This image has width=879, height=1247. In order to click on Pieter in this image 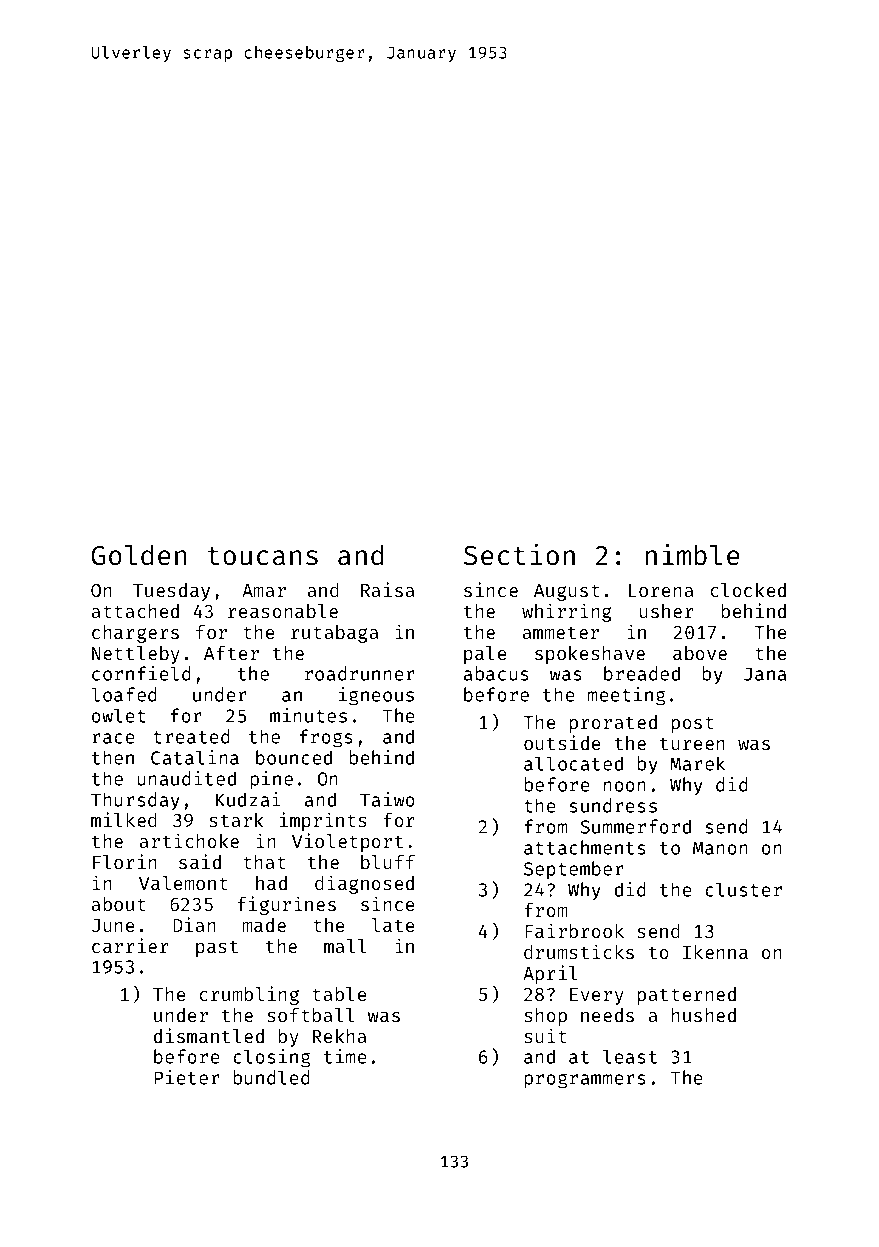, I will do `click(187, 1077)`.
